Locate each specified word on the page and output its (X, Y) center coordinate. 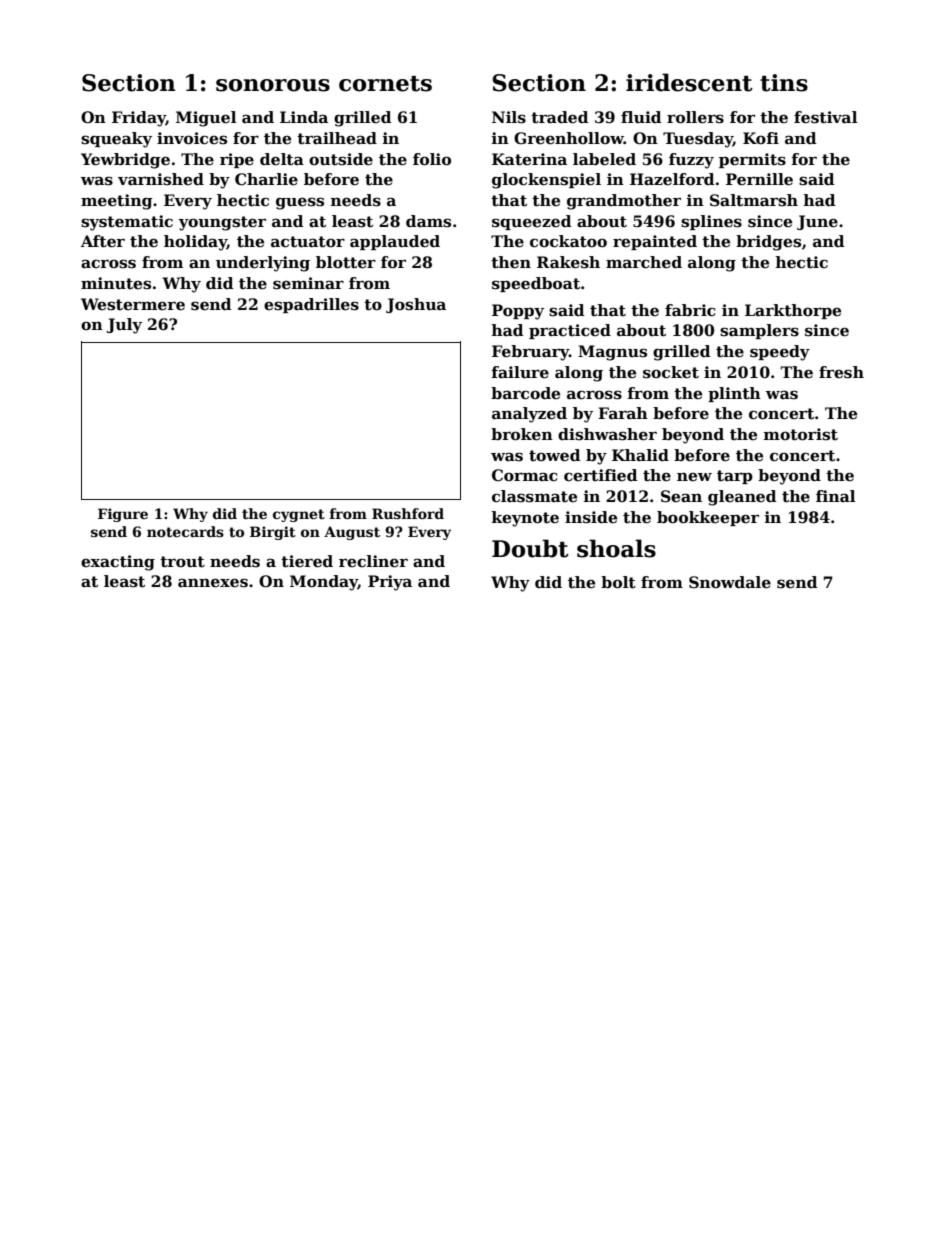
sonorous (273, 85)
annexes (213, 583)
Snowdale (730, 582)
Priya (390, 583)
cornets (385, 84)
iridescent (689, 82)
